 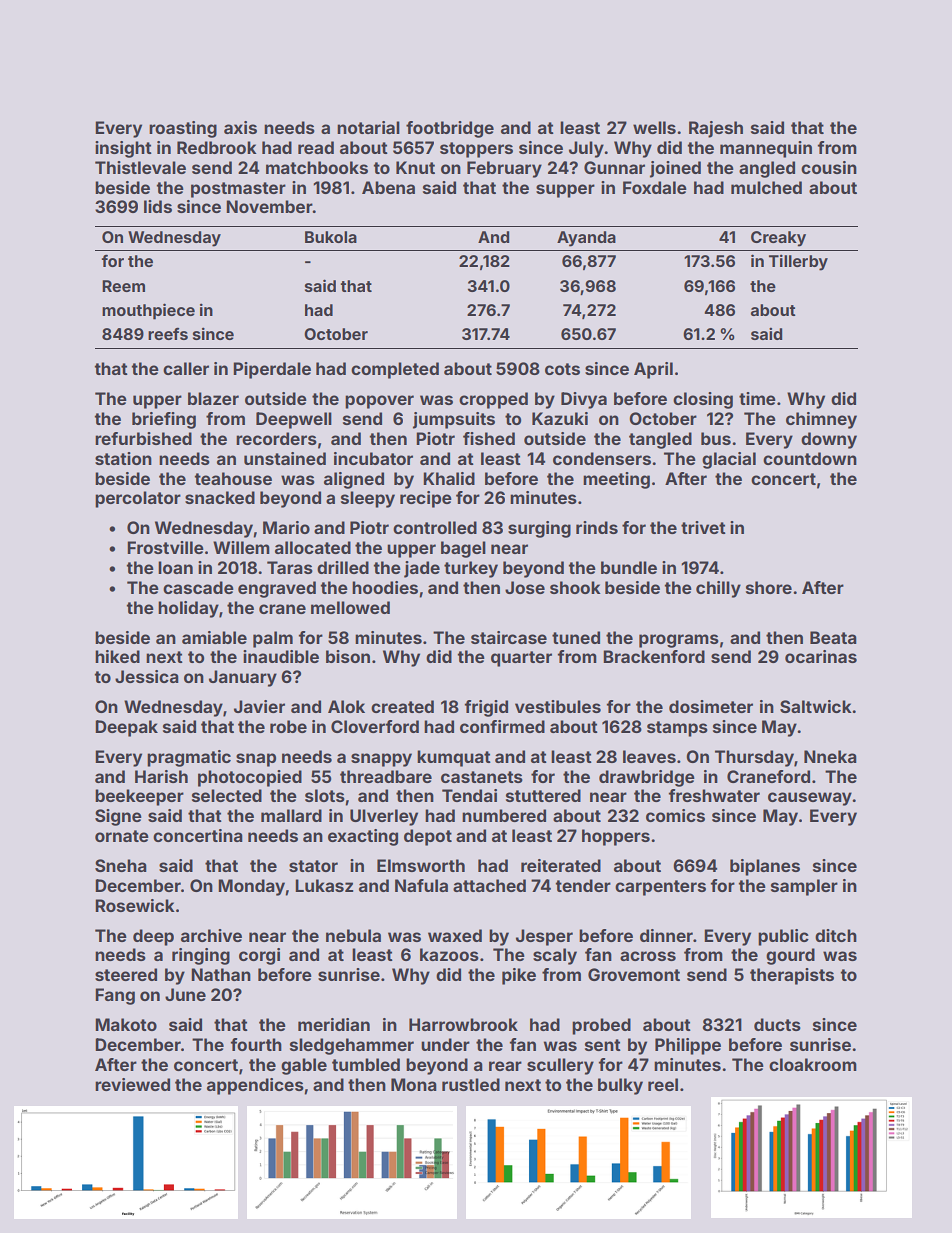 What do you see at coordinates (798, 262) in the page?
I see `Tillerby` at bounding box center [798, 262].
